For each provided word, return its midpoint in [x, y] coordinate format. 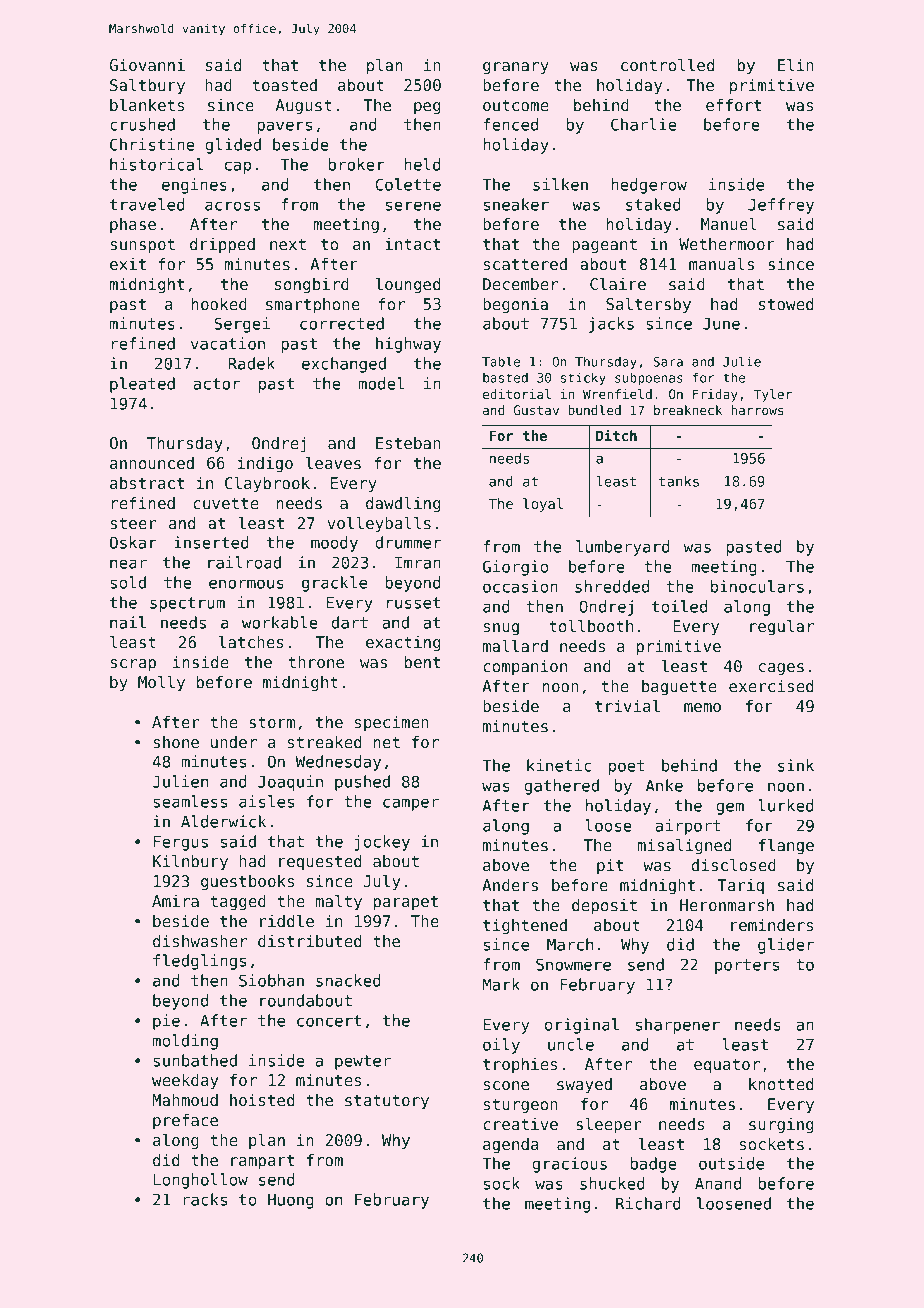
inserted [211, 542]
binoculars [757, 586]
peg [427, 108]
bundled [594, 410]
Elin [796, 65]
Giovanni [147, 65]
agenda [510, 1145]
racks [205, 1199]
